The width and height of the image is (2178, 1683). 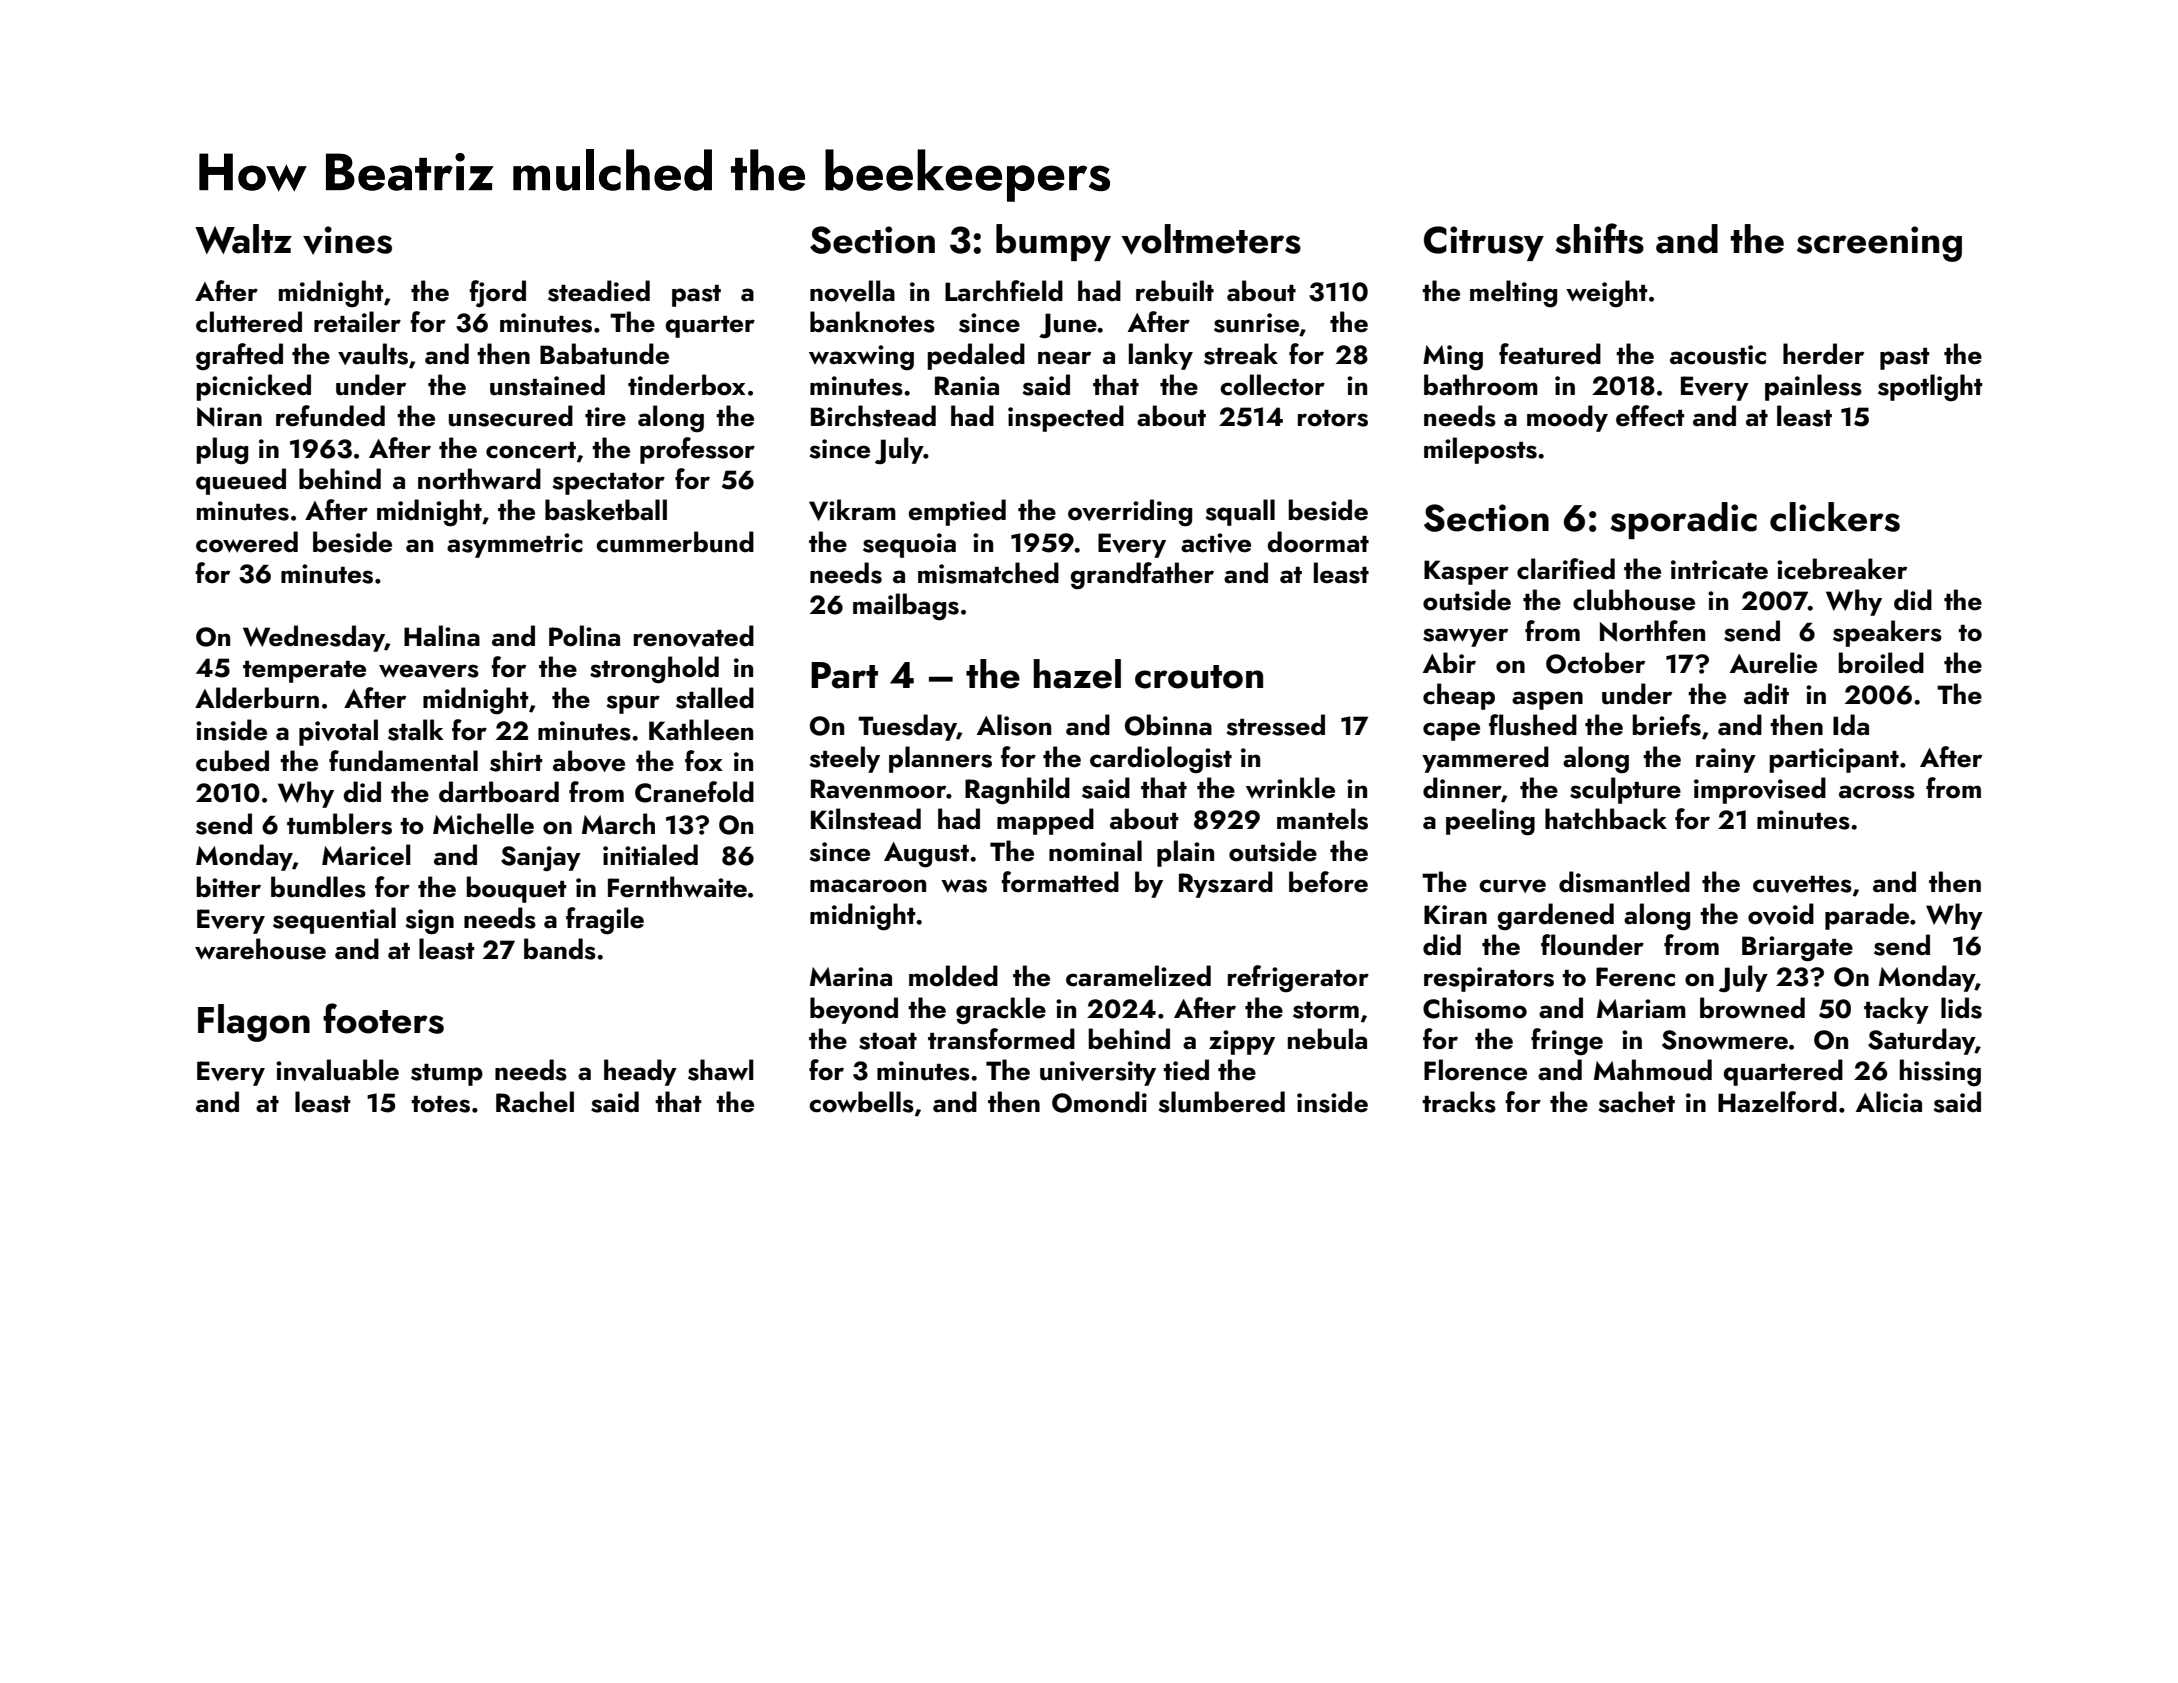 I want to click on across, so click(x=1877, y=792).
